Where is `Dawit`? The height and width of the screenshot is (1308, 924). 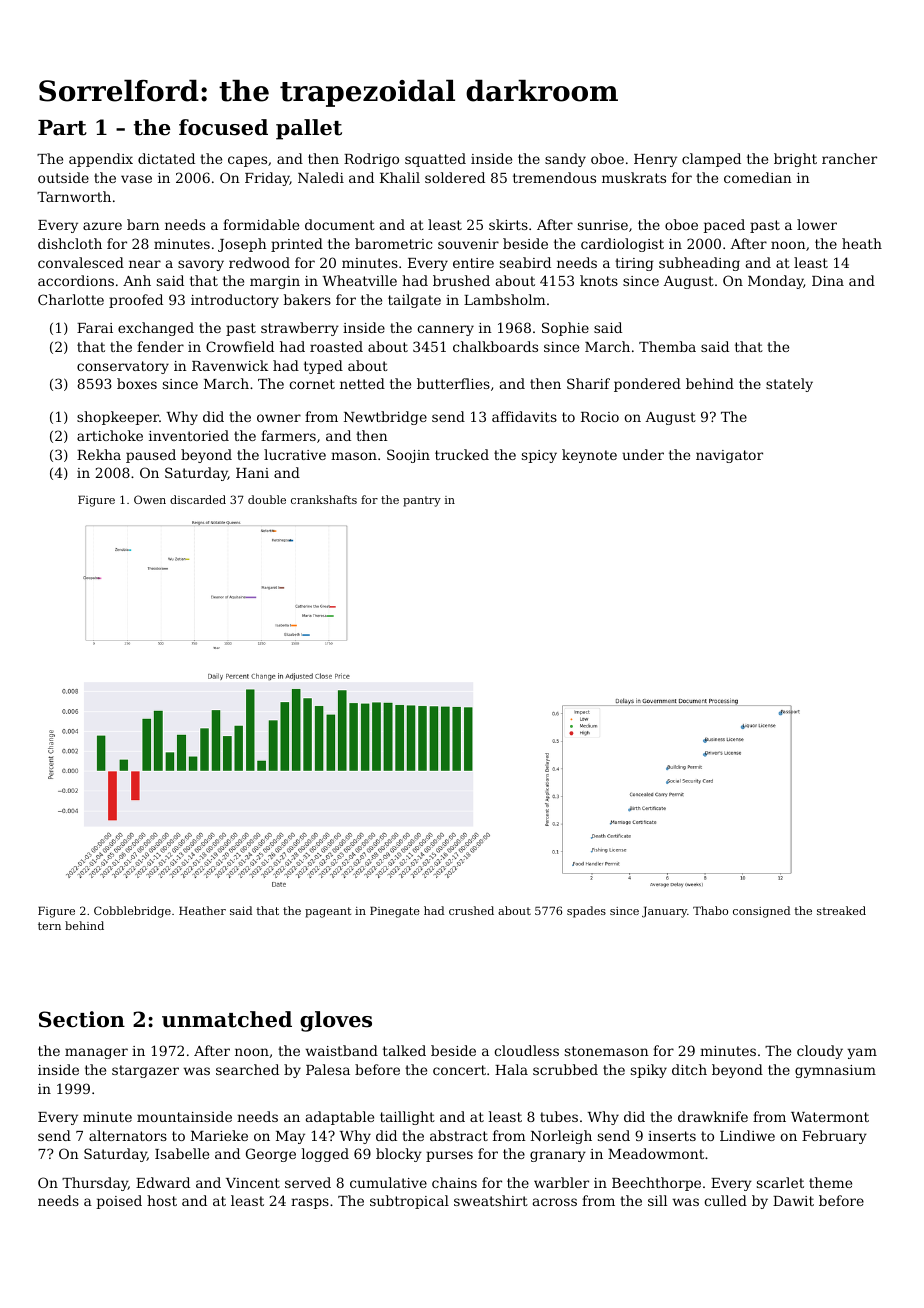
Dawit is located at coordinates (793, 1201).
